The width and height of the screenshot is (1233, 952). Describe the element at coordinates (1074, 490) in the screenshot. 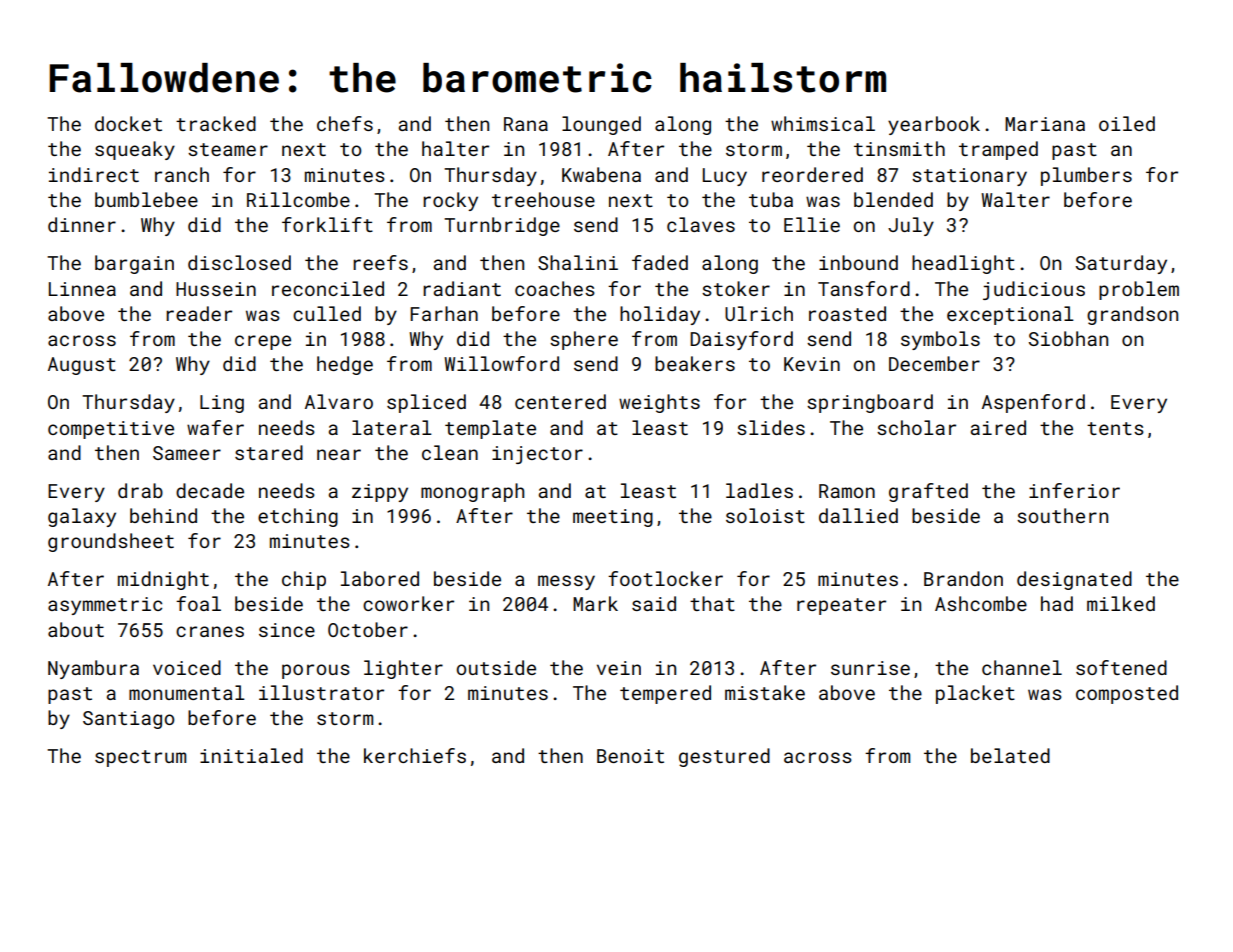

I see `inferior` at that location.
